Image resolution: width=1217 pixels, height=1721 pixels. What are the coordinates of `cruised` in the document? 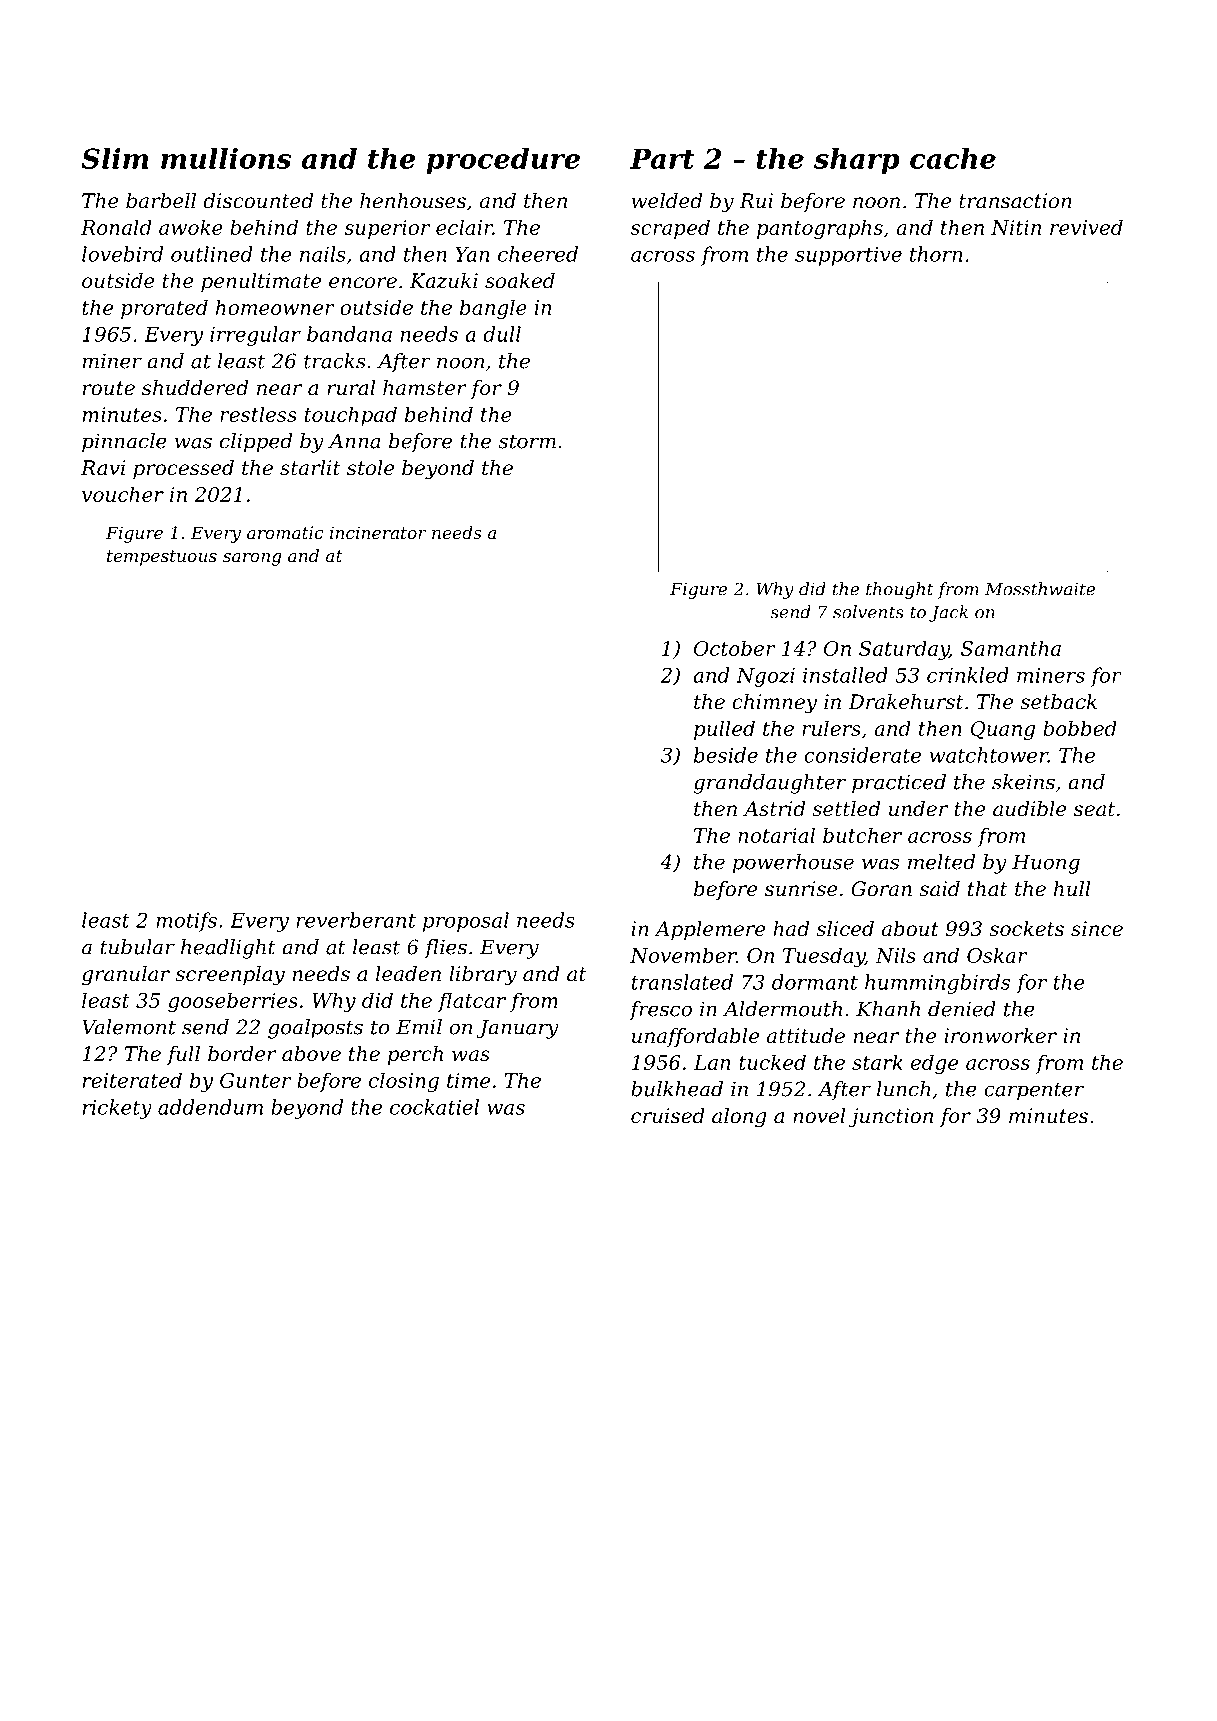 It's located at (668, 1116).
